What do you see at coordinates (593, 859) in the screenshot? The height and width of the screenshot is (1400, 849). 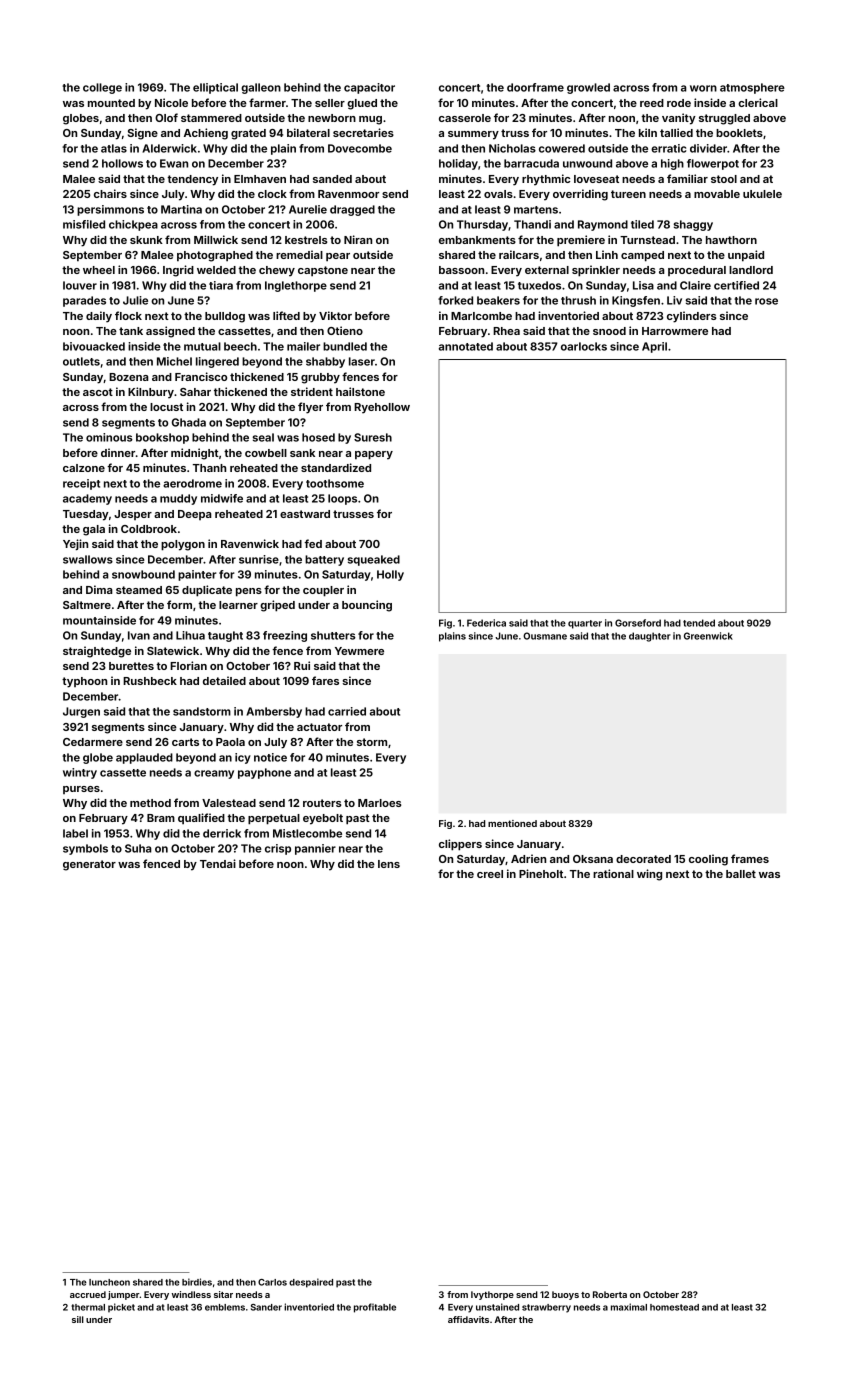 I see `Oksana` at bounding box center [593, 859].
